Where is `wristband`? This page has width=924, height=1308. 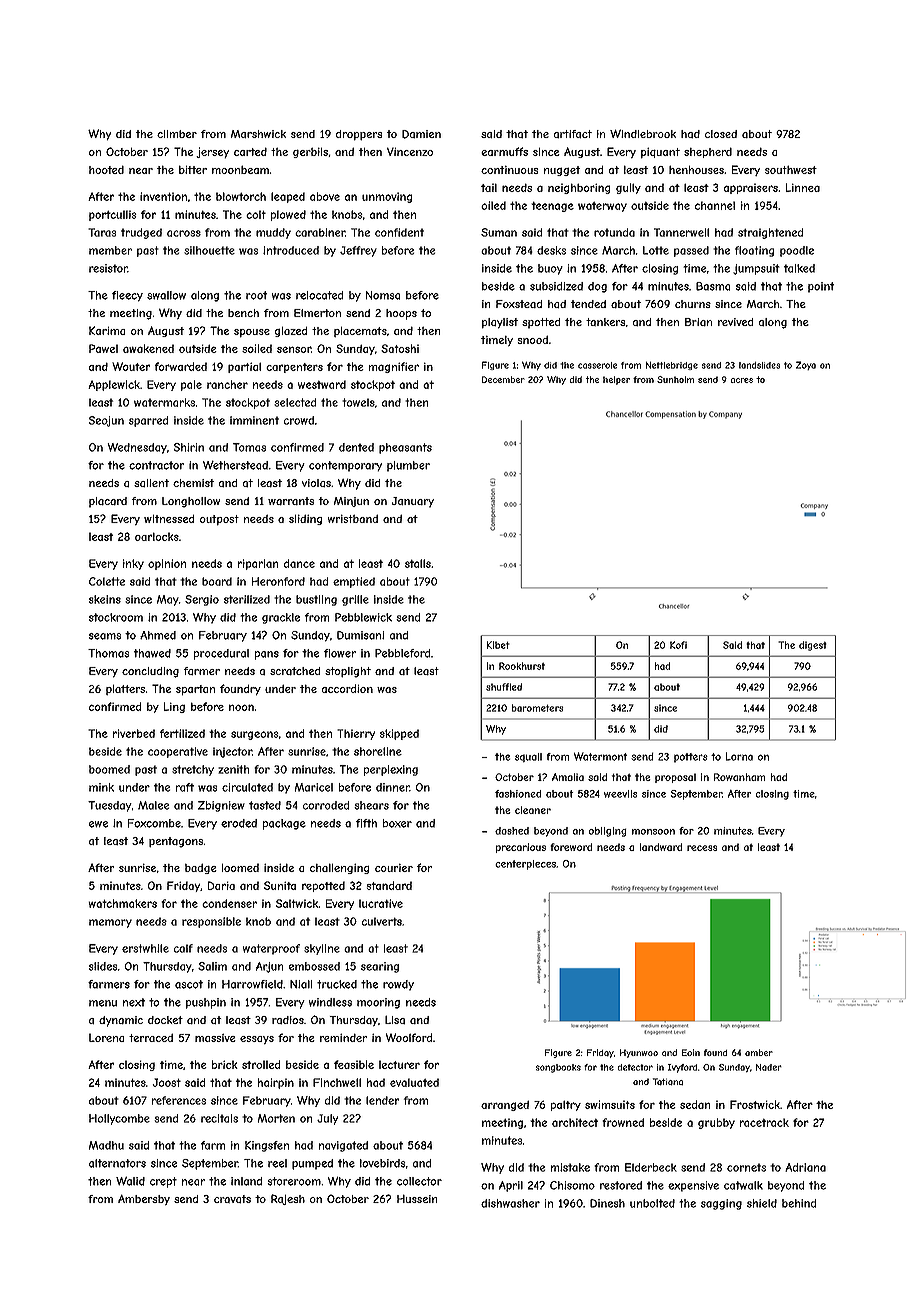
wristband is located at coordinates (353, 518).
